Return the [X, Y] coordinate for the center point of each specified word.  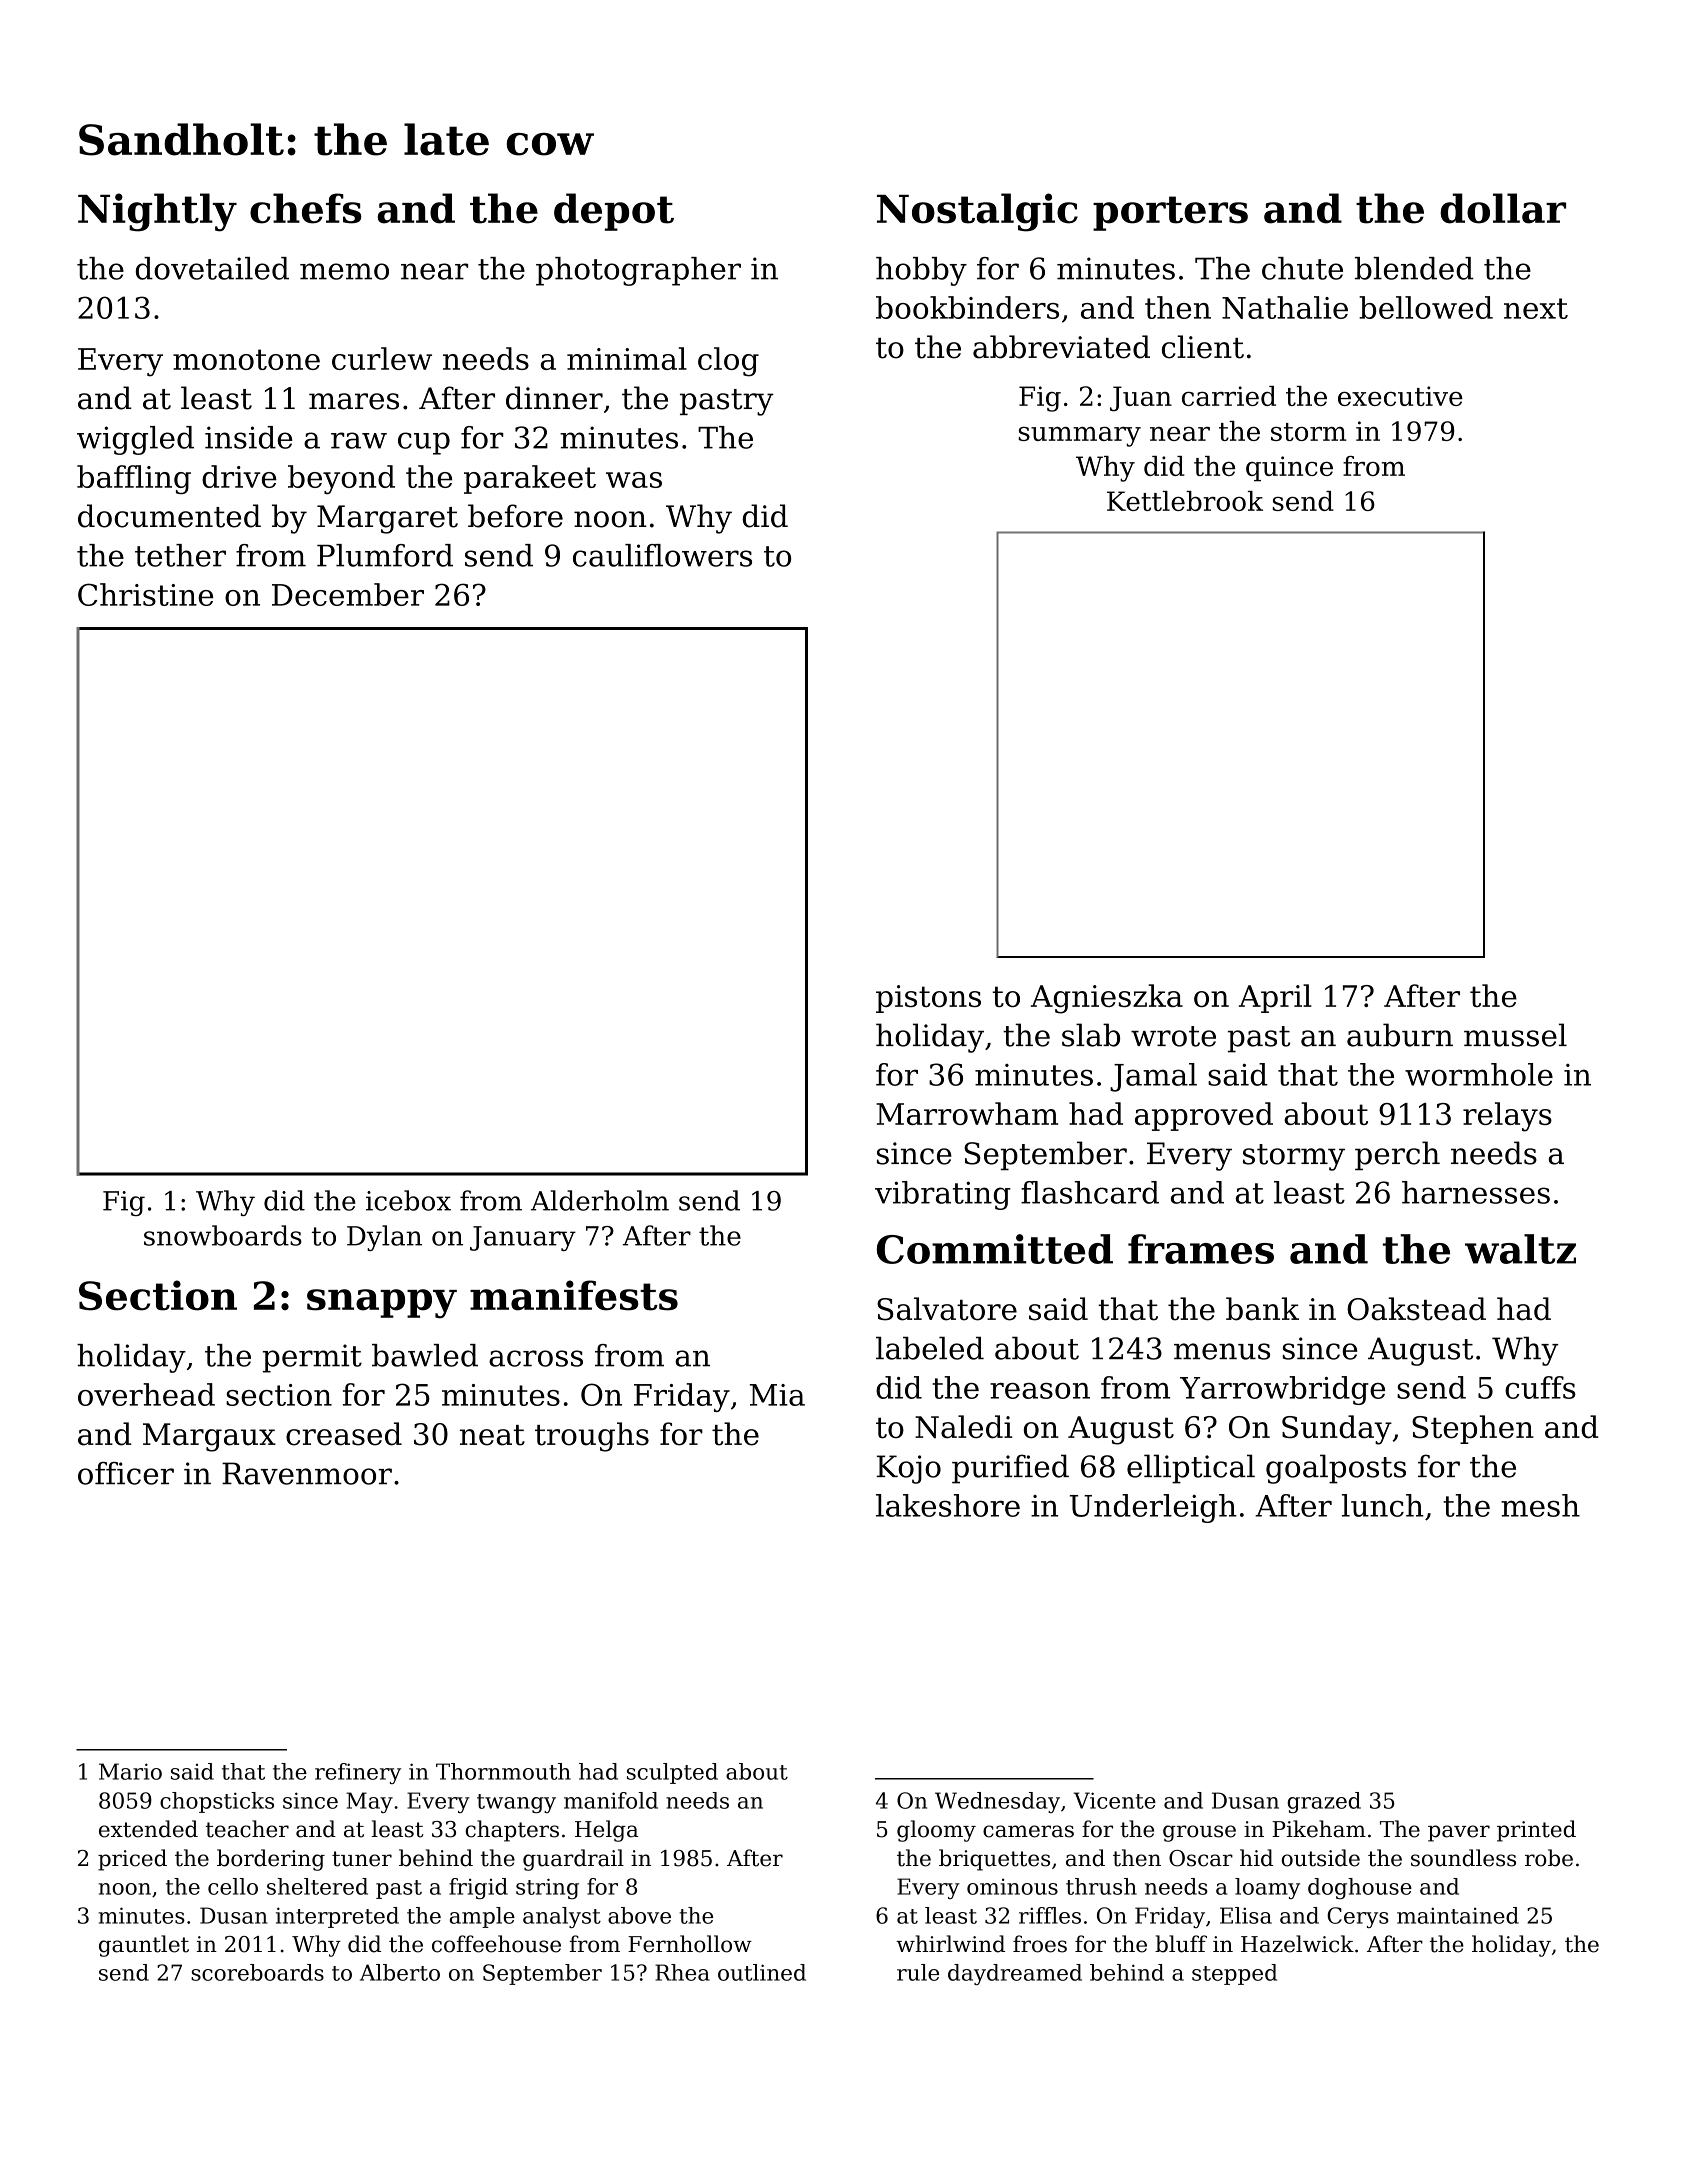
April [1275, 998]
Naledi [963, 1427]
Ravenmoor [307, 1473]
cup [424, 443]
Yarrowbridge [1282, 1390]
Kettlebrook [1185, 501]
